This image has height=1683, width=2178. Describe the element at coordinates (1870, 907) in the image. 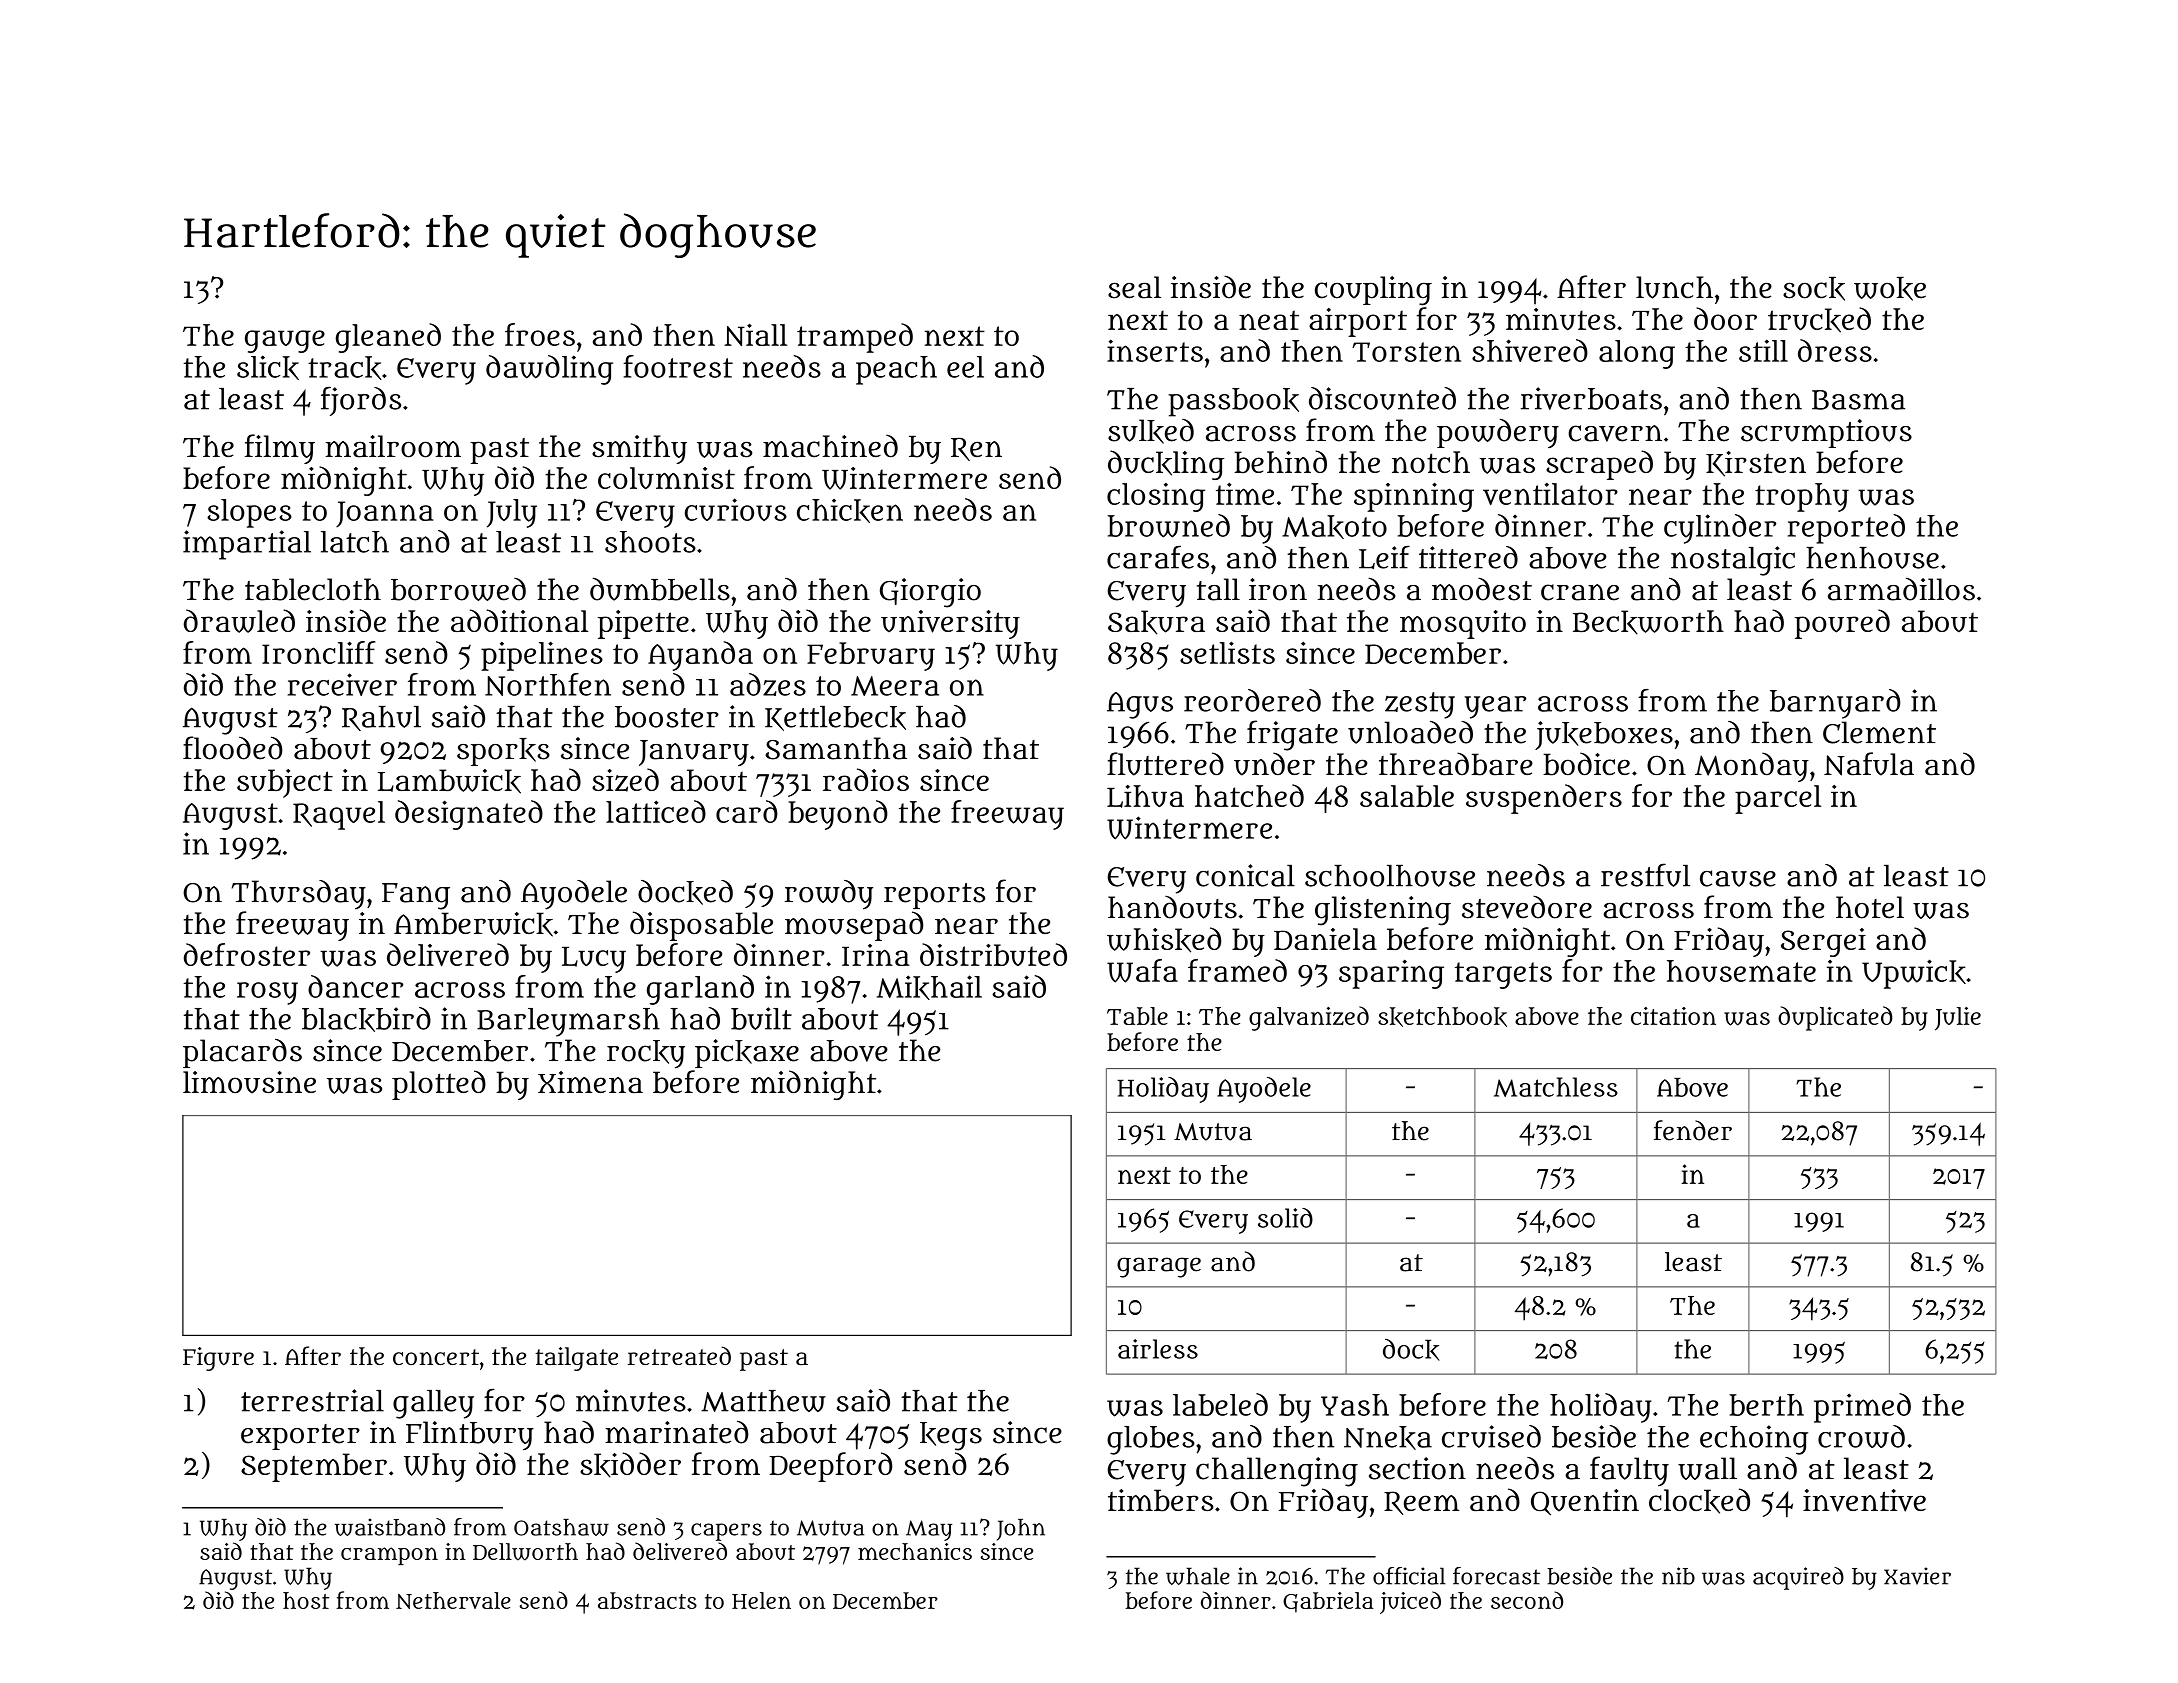

I see `hotel` at that location.
